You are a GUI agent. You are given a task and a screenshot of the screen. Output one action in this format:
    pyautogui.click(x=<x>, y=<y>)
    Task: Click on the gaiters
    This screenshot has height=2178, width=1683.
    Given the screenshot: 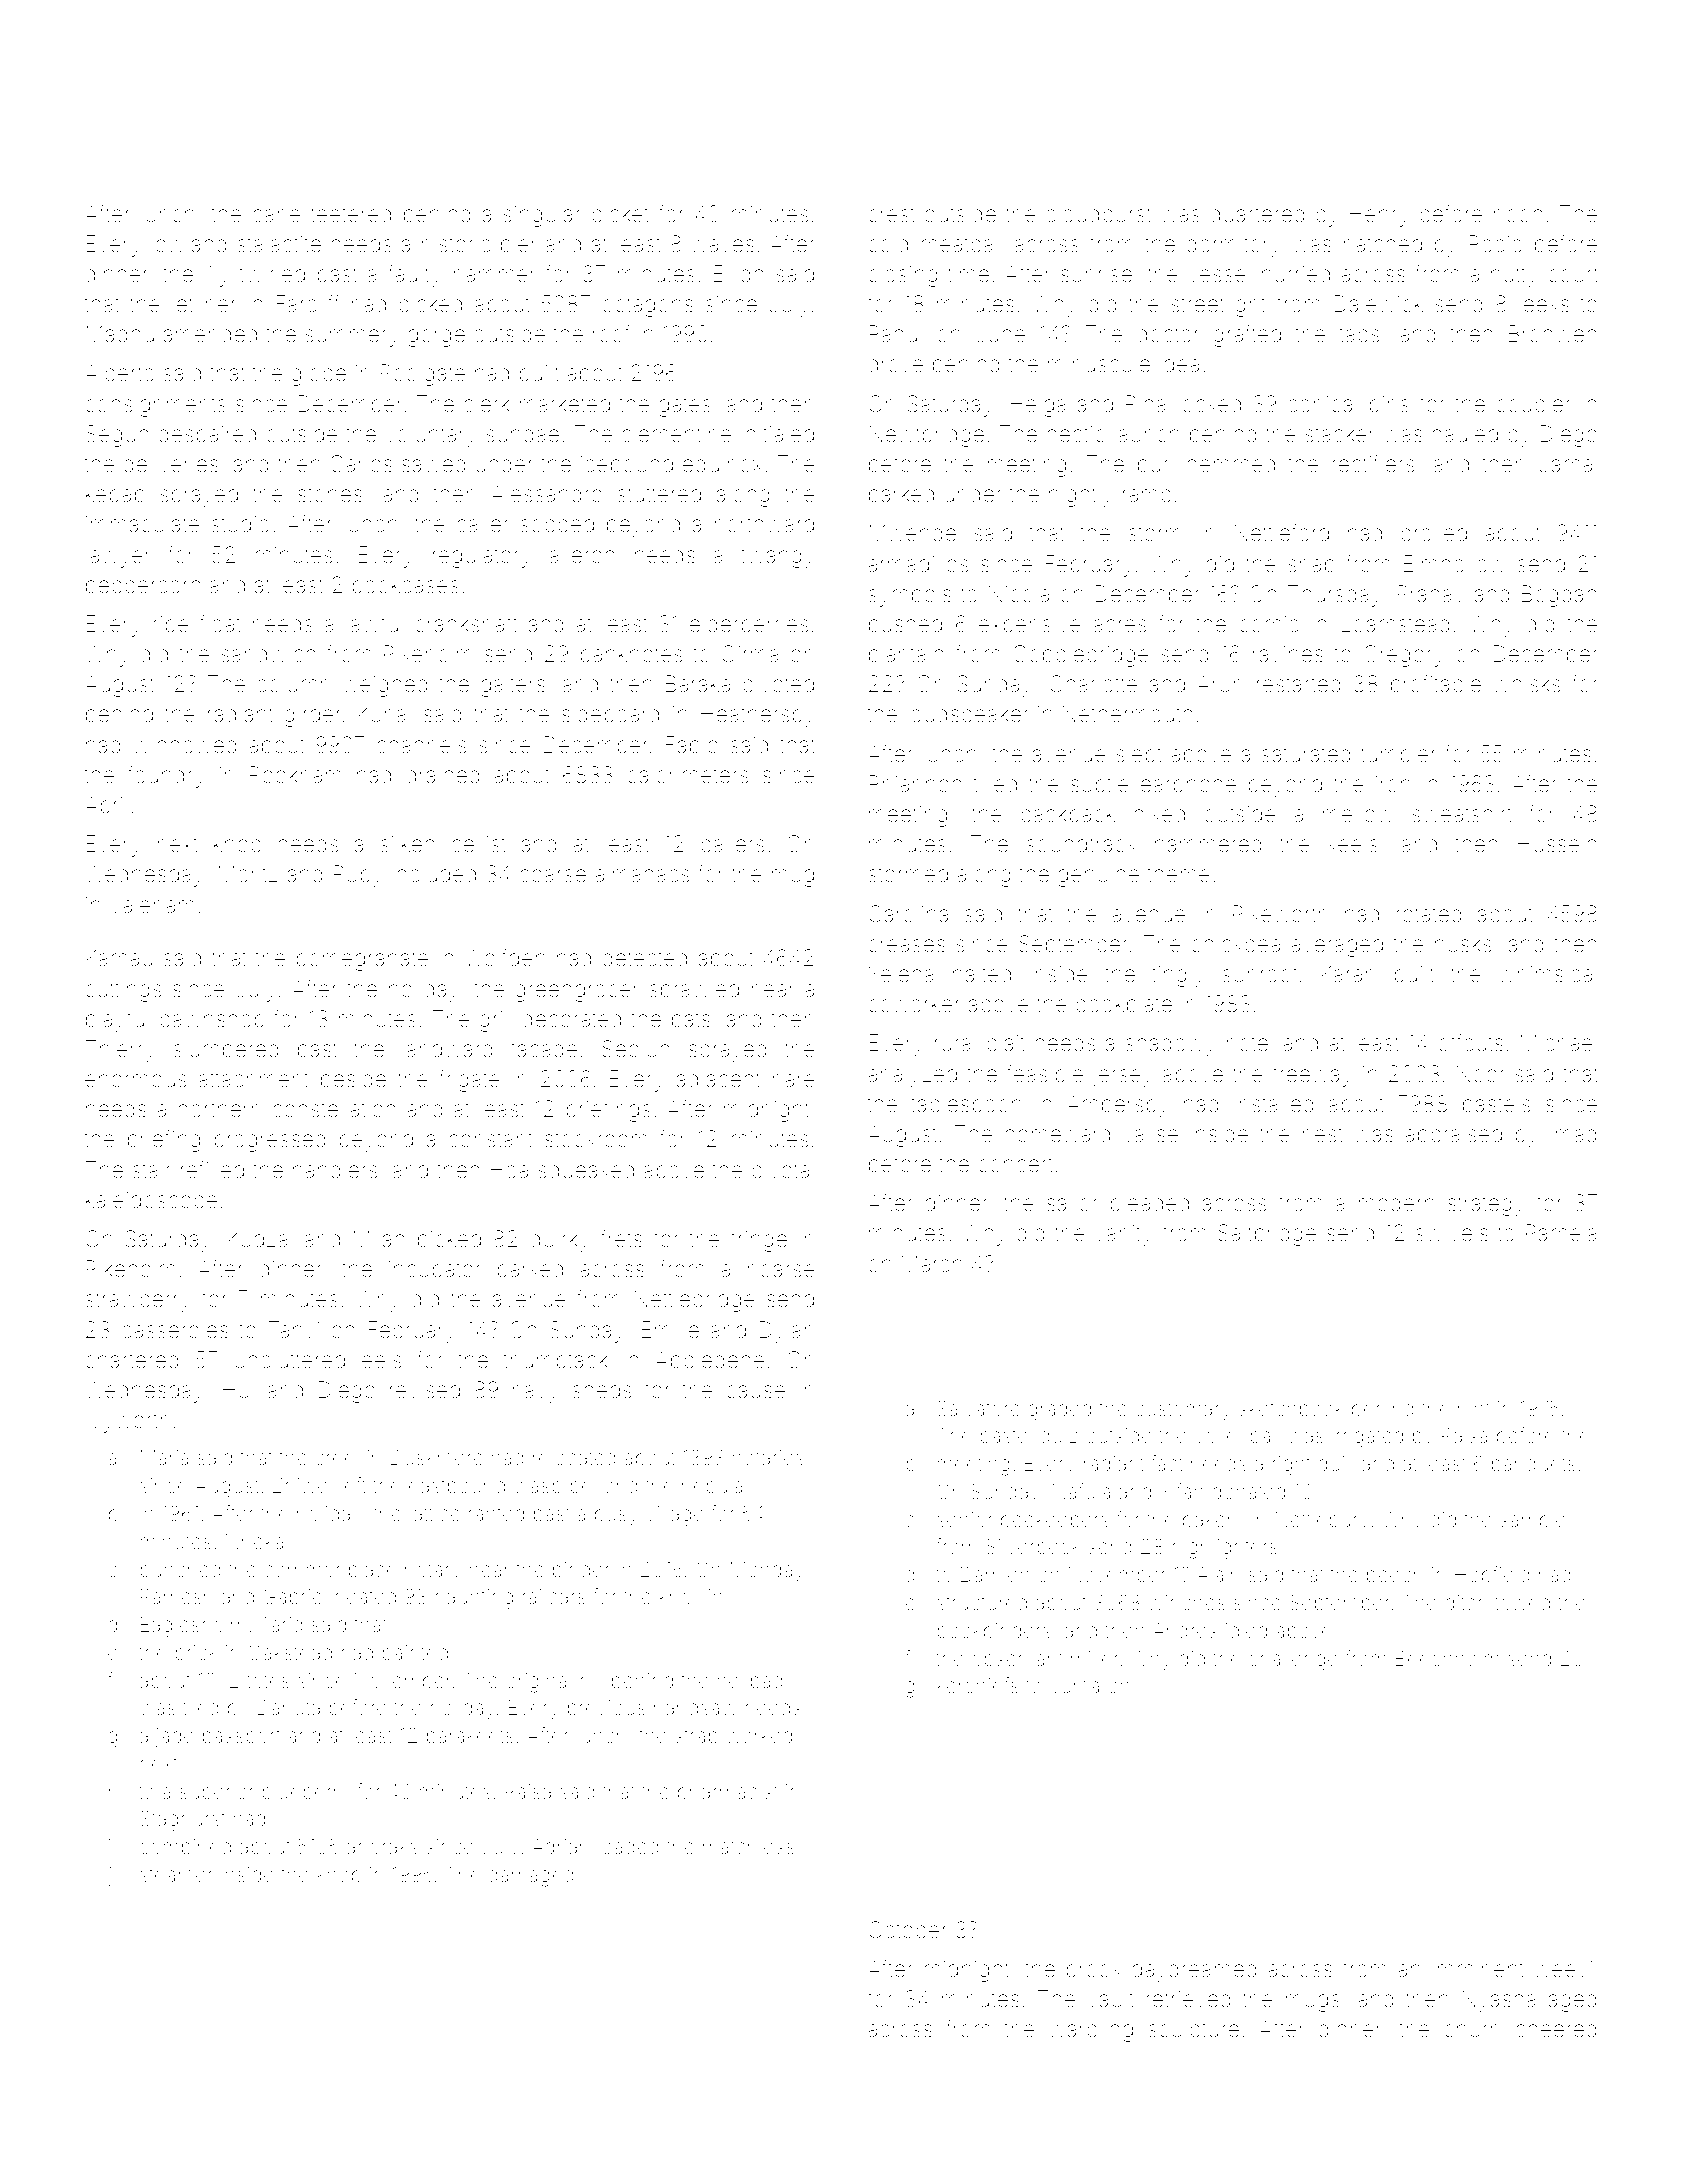 What is the action you would take?
    pyautogui.click(x=513, y=686)
